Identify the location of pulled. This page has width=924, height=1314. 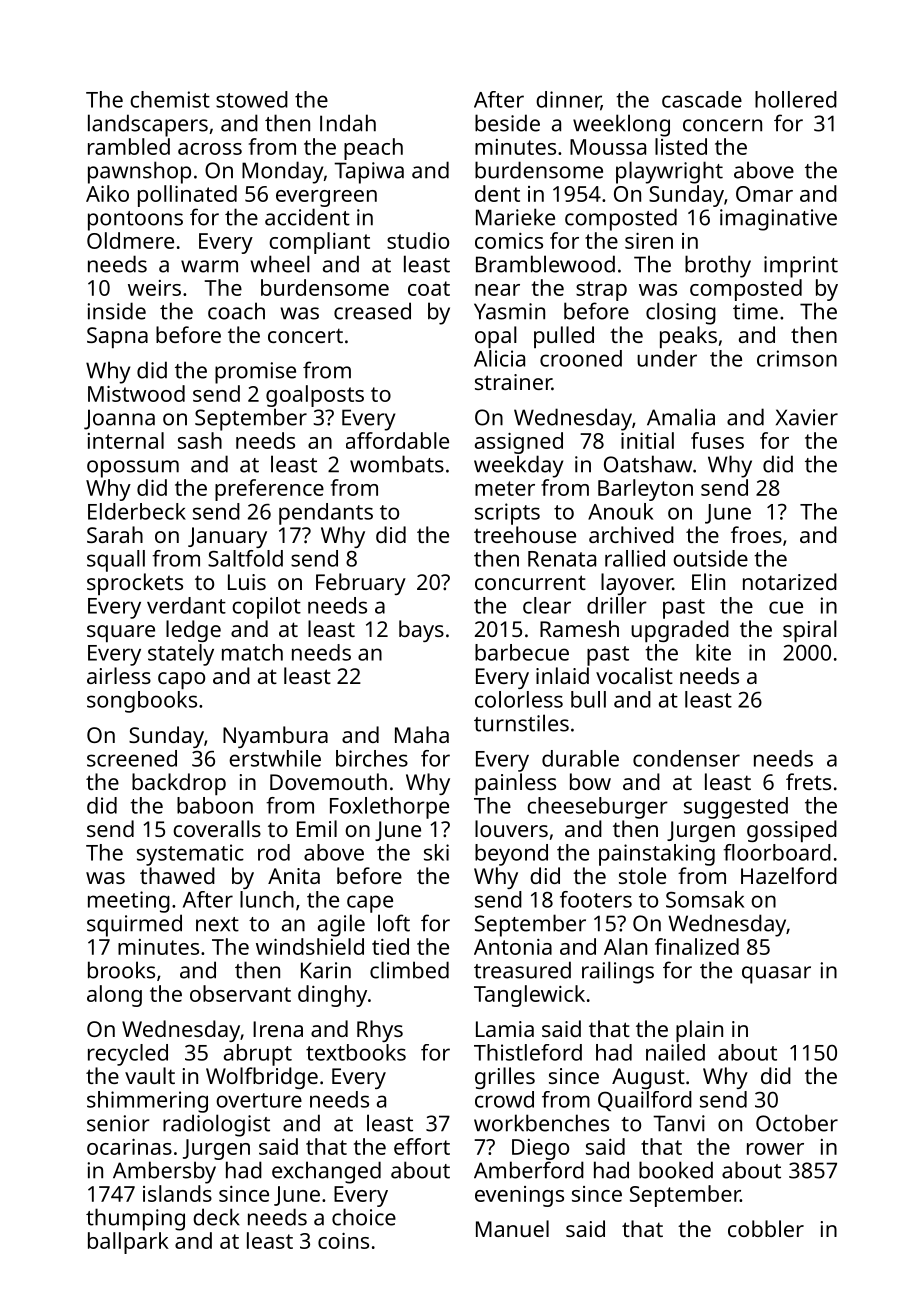
(564, 337).
